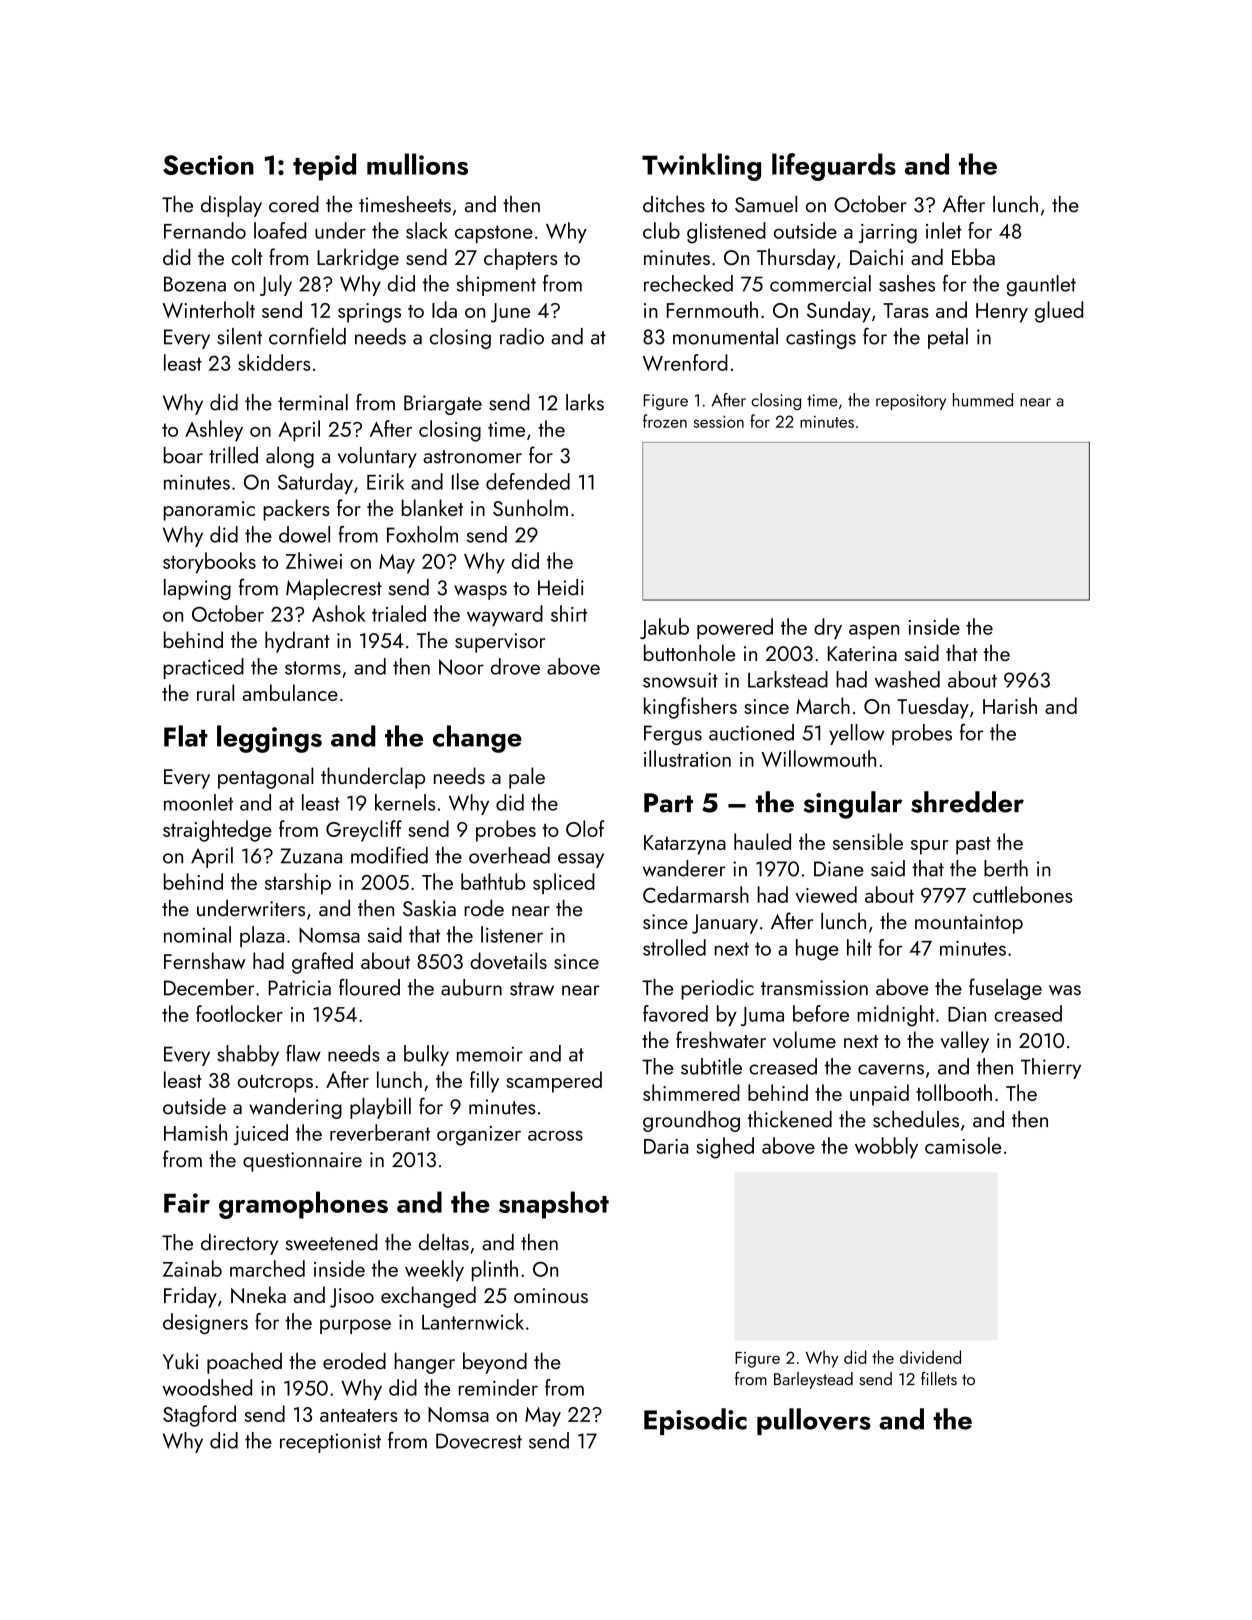  What do you see at coordinates (944, 230) in the page?
I see `inlet` at bounding box center [944, 230].
